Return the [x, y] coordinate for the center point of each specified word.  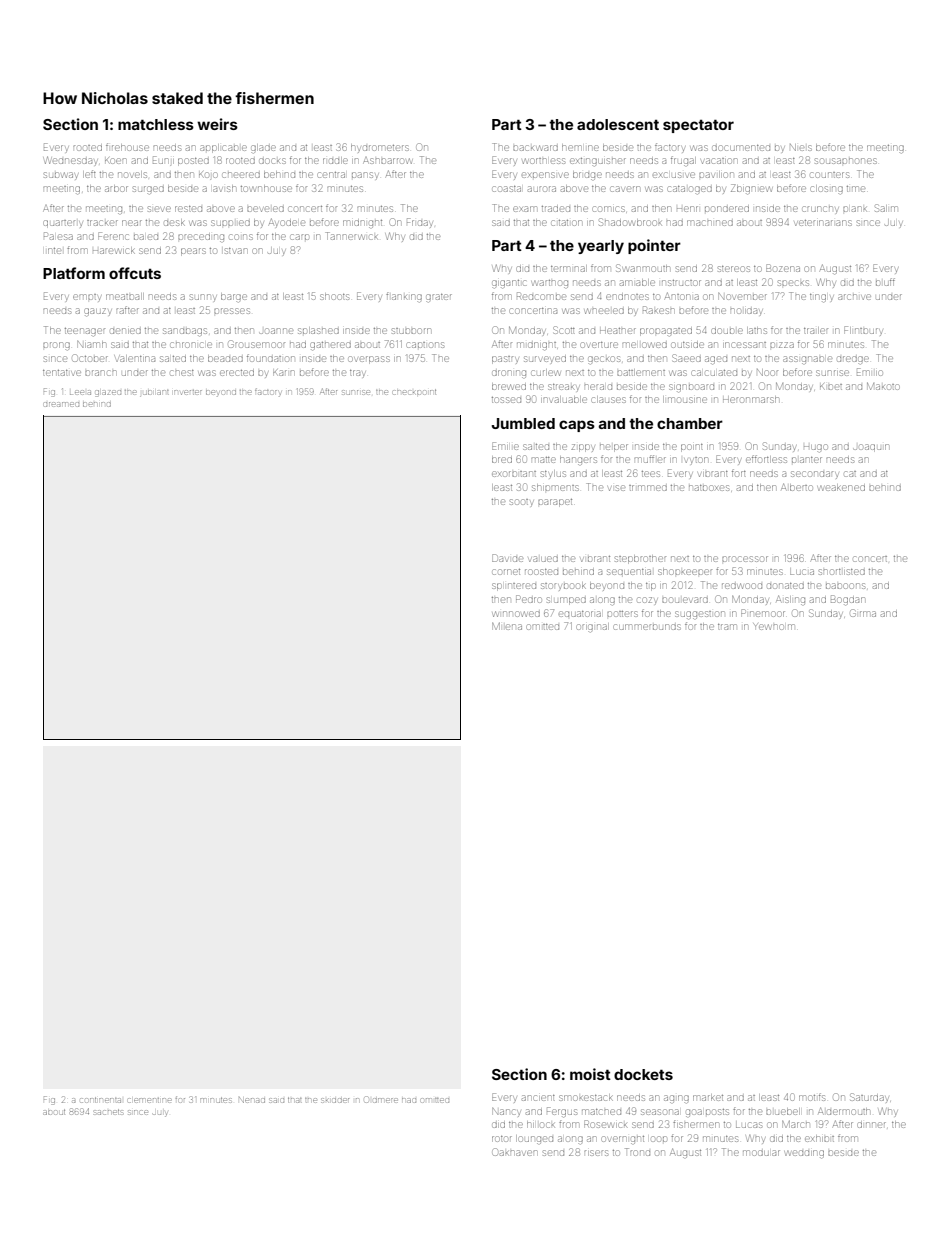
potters [622, 614]
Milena [507, 626]
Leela [80, 392]
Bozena [783, 268]
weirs [217, 124]
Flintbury [863, 331]
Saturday [869, 1098]
